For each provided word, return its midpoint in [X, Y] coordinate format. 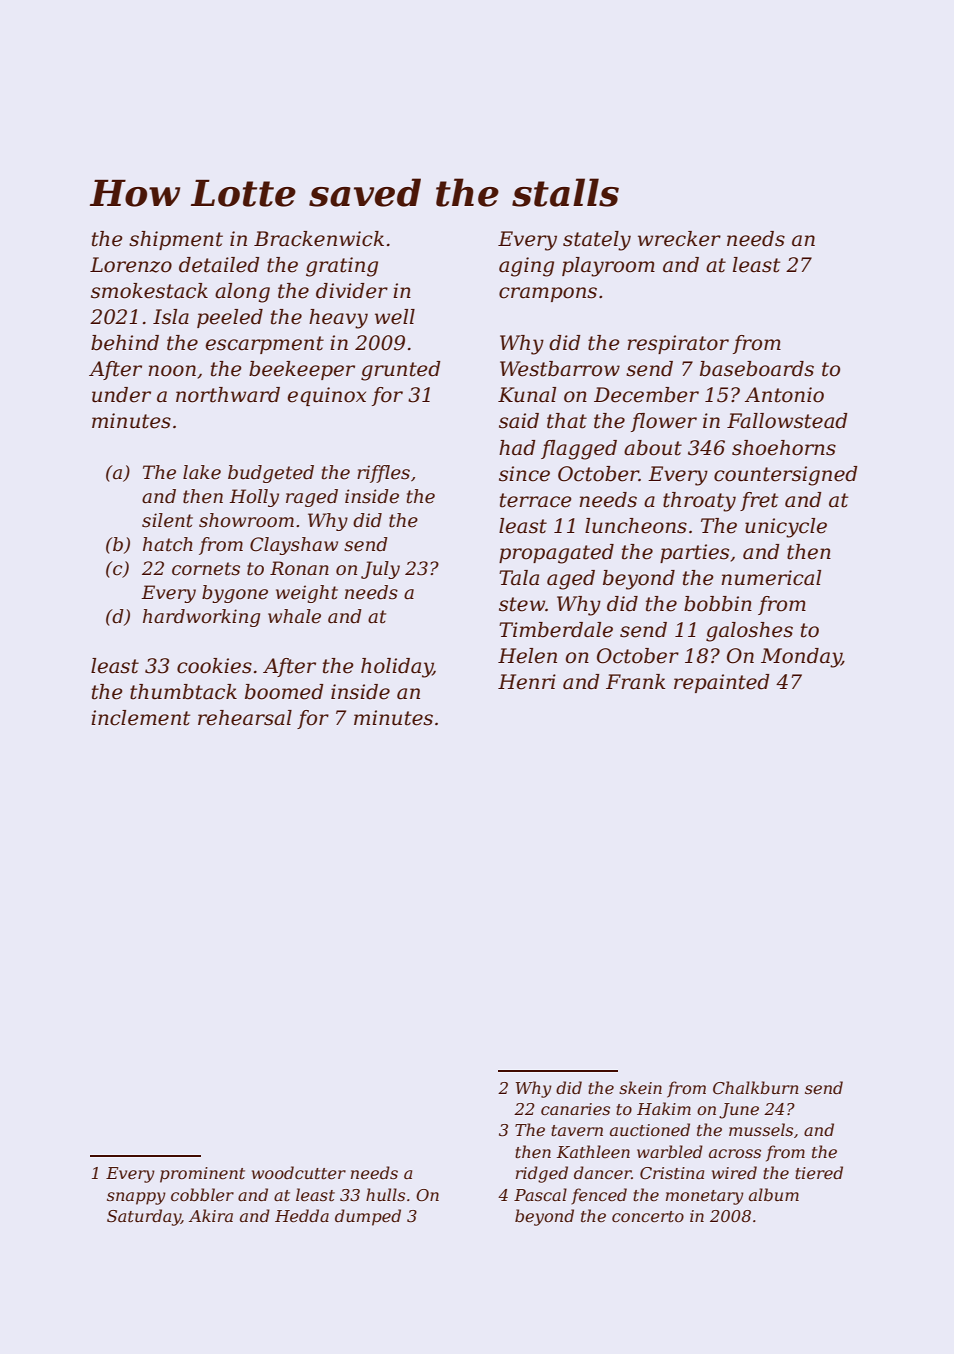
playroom [608, 267]
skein [640, 1087]
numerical [771, 578]
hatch [168, 544]
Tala [519, 578]
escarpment [265, 345]
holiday [397, 668]
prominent [202, 1175]
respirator [678, 344]
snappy [136, 1198]
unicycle [786, 528]
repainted [721, 683]
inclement [140, 718]
